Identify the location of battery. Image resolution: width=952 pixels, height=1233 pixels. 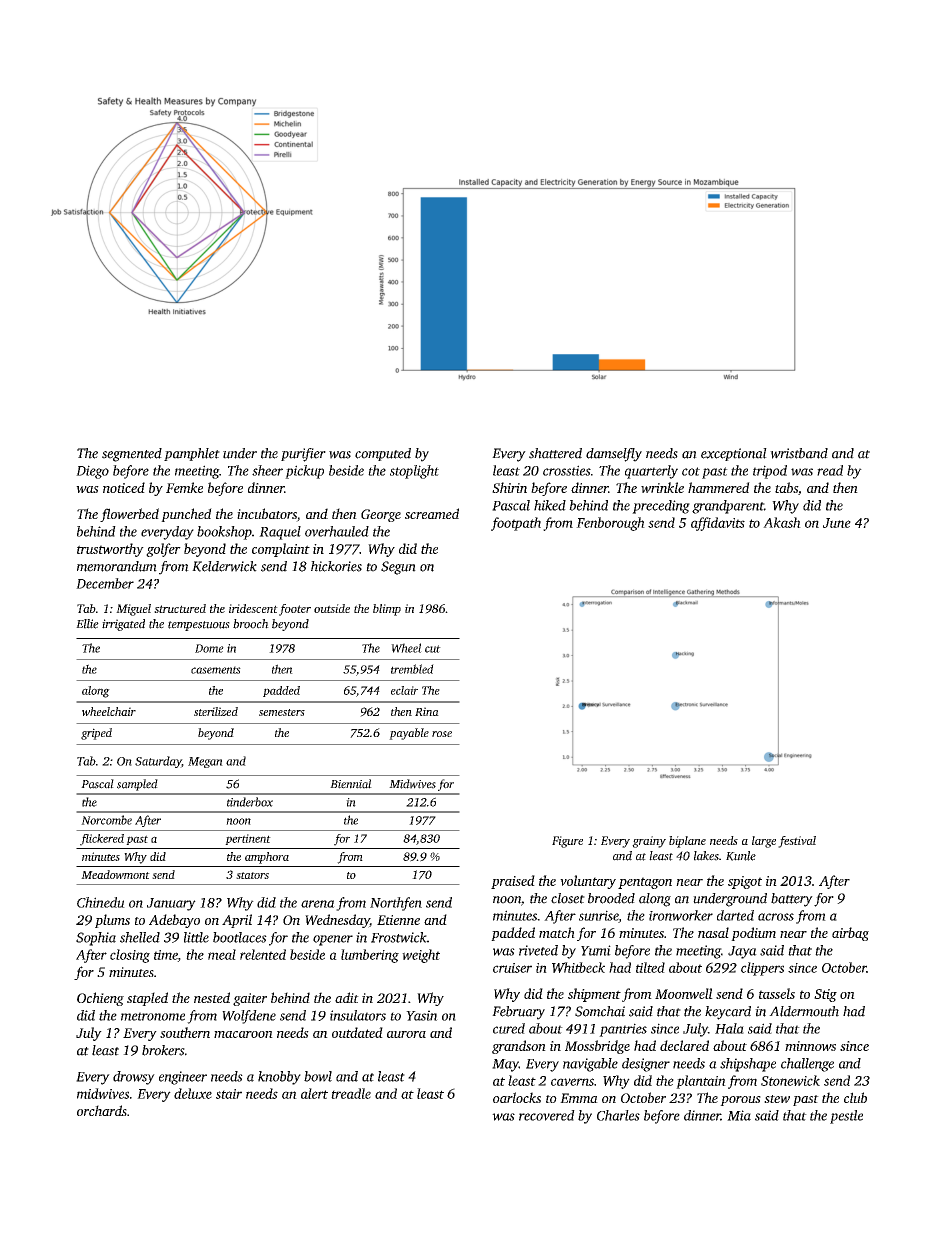
(792, 900).
